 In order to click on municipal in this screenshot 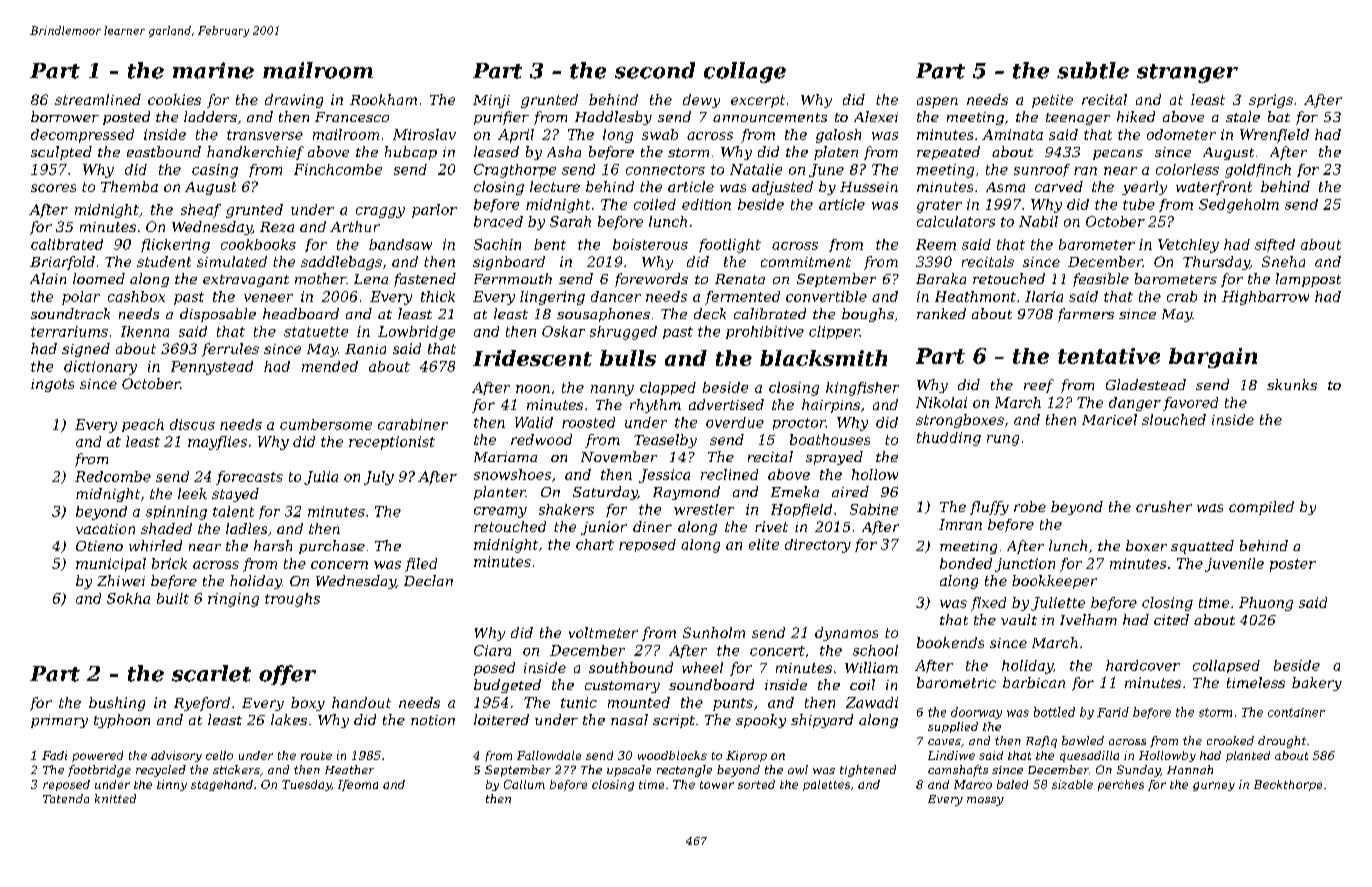, I will do `click(111, 565)`.
